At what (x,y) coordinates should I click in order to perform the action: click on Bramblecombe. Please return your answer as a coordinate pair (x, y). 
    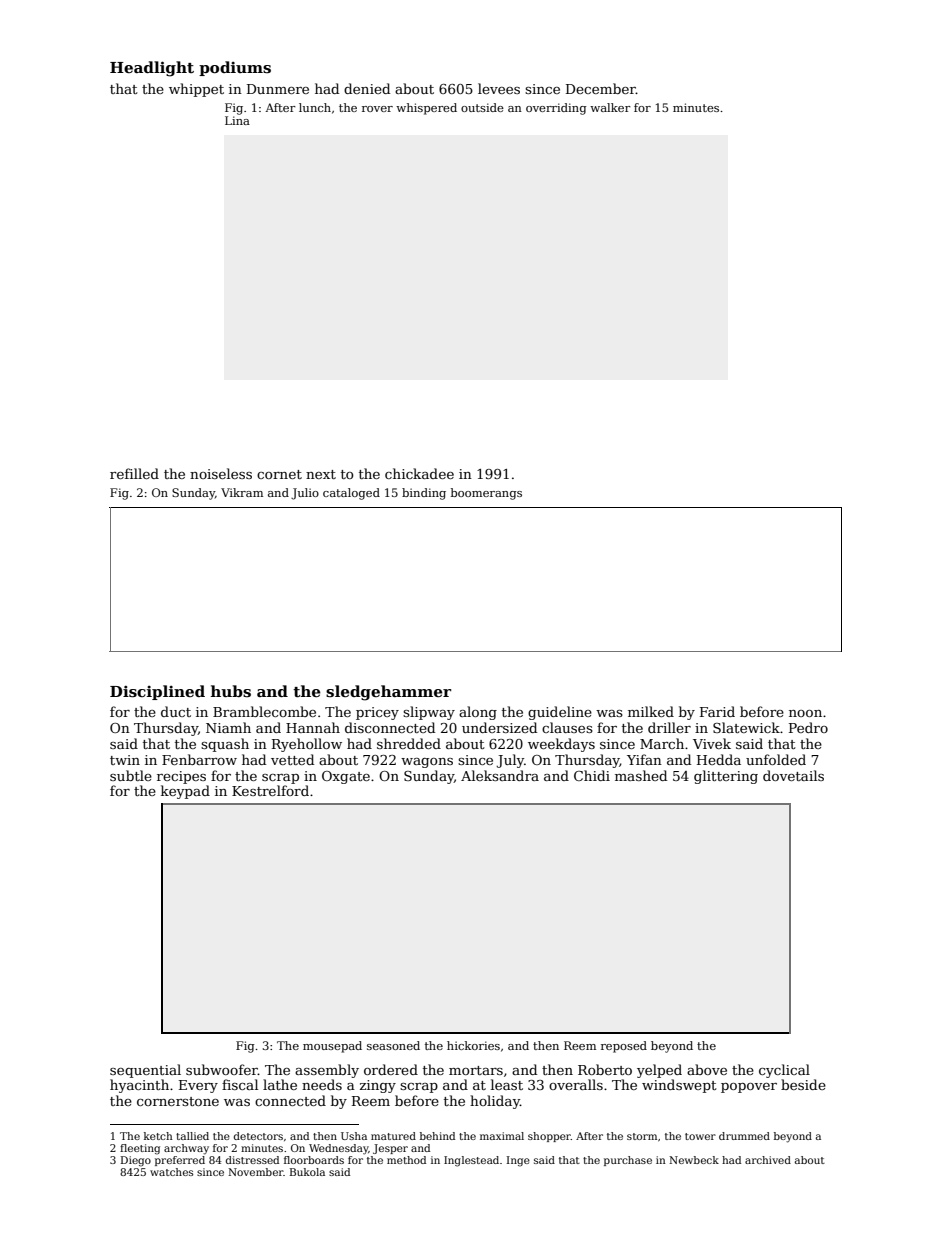
    Looking at the image, I should click on (264, 711).
